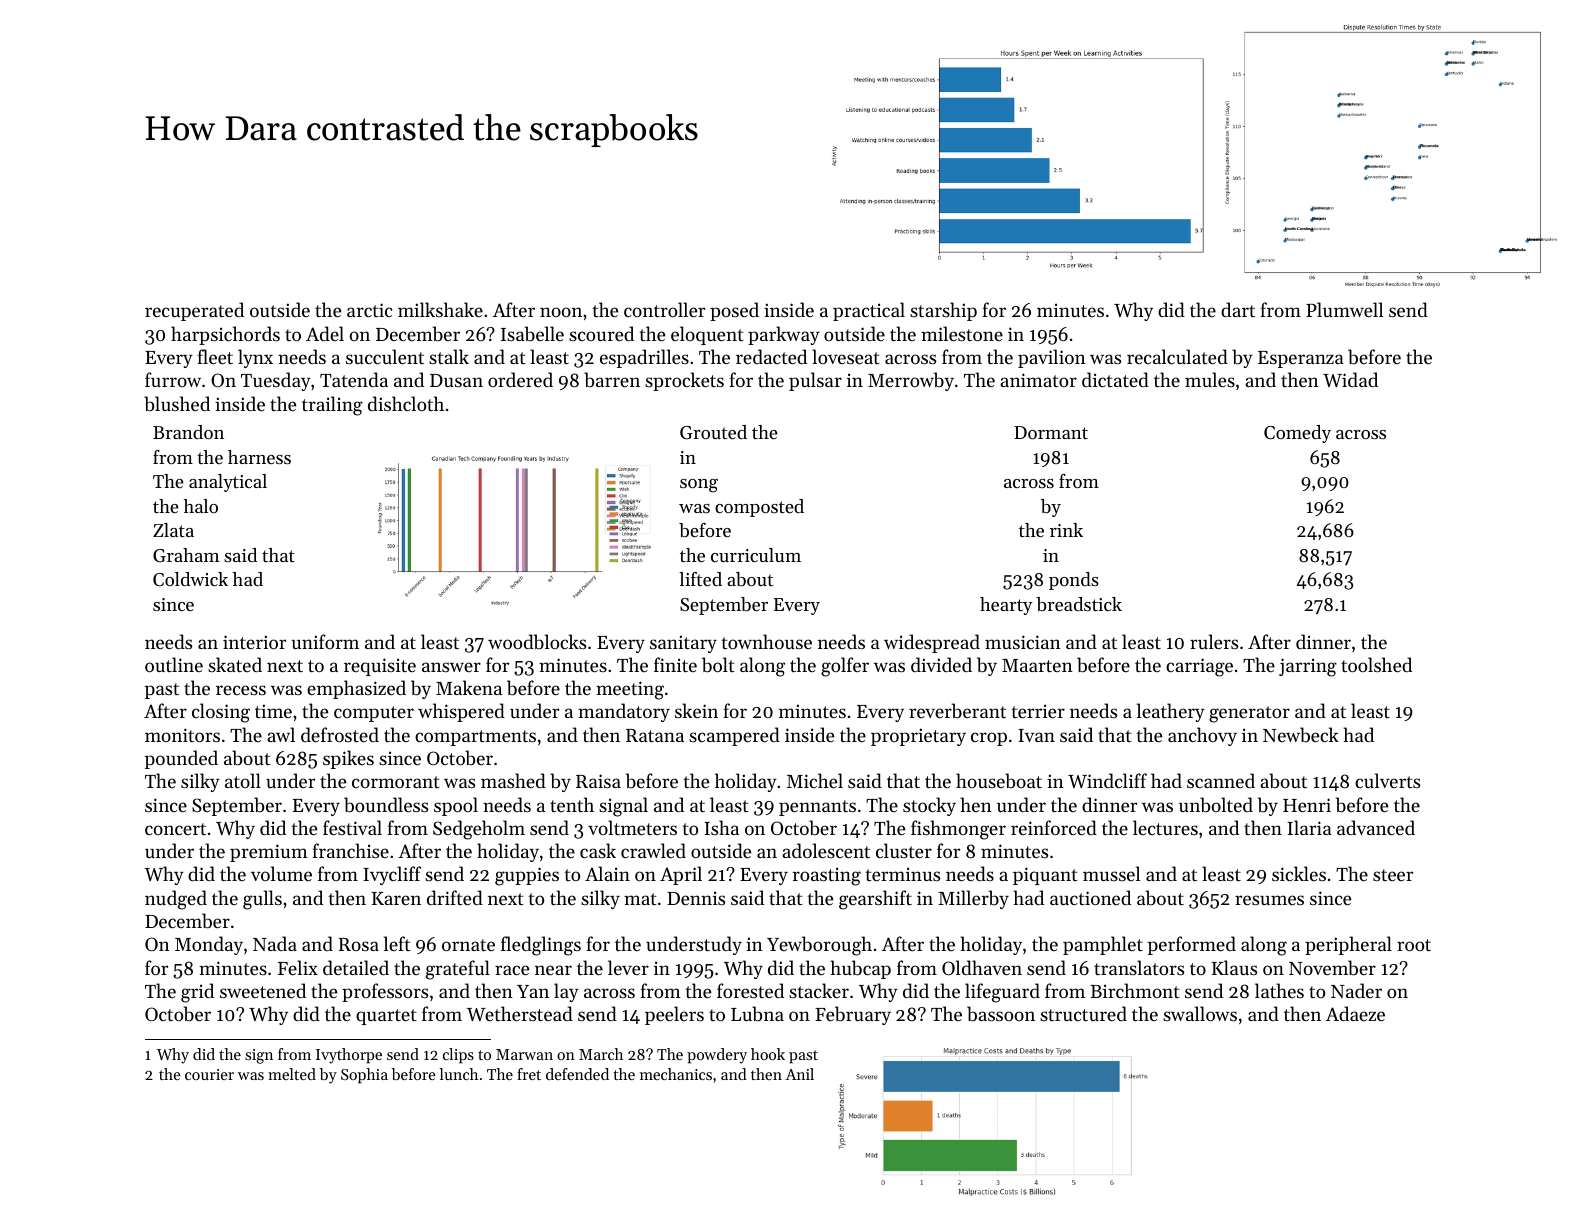 The height and width of the image is (1220, 1579). What do you see at coordinates (1111, 873) in the image?
I see `mussel` at bounding box center [1111, 873].
